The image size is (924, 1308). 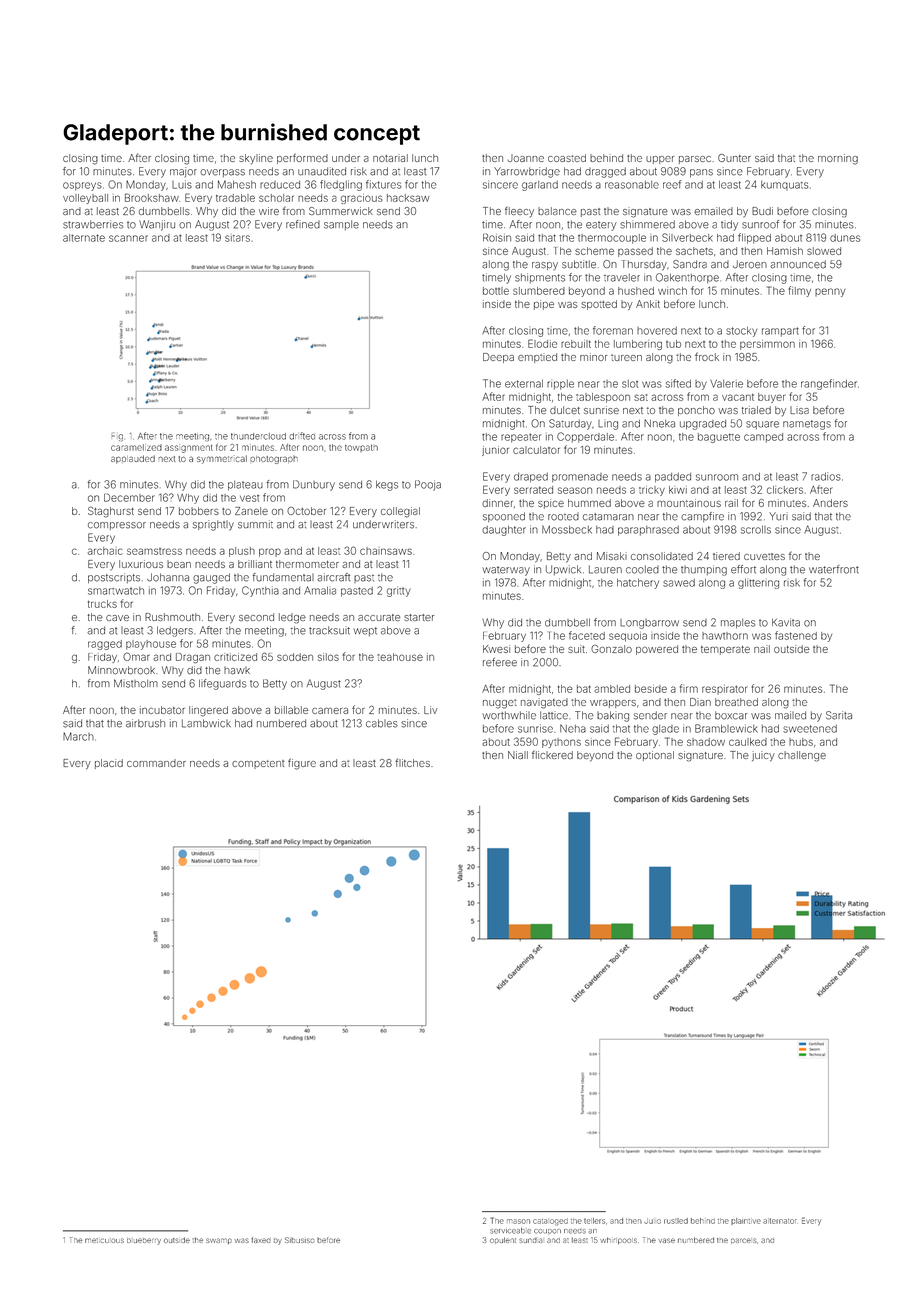 What do you see at coordinates (786, 622) in the screenshot?
I see `Kavita` at bounding box center [786, 622].
